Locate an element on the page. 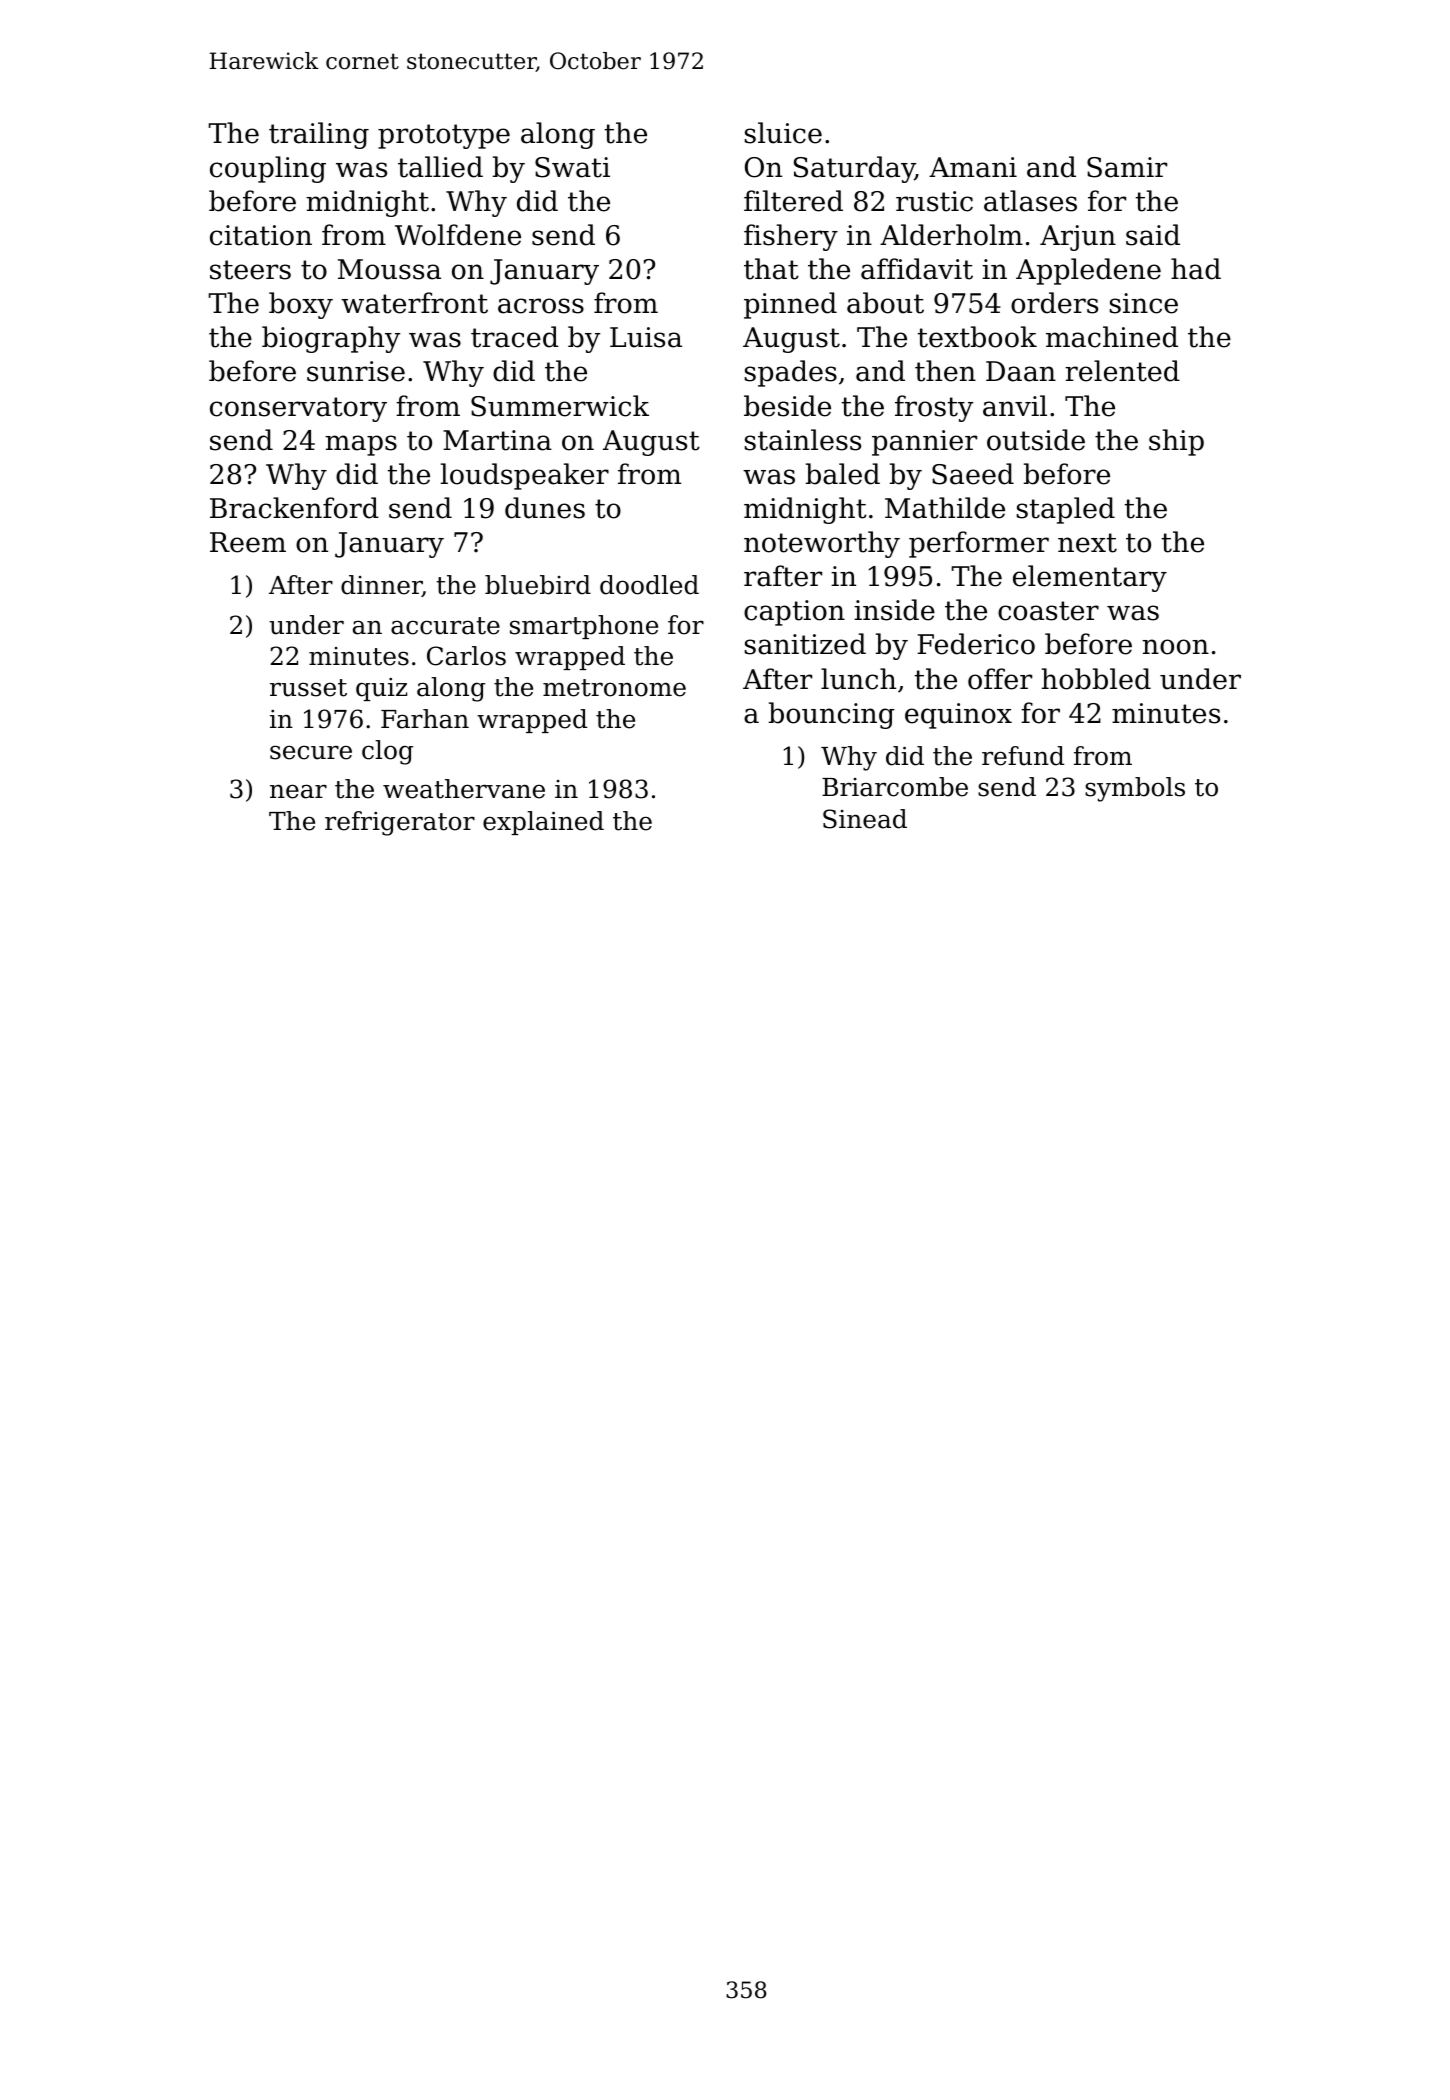  hobbled is located at coordinates (1096, 679).
